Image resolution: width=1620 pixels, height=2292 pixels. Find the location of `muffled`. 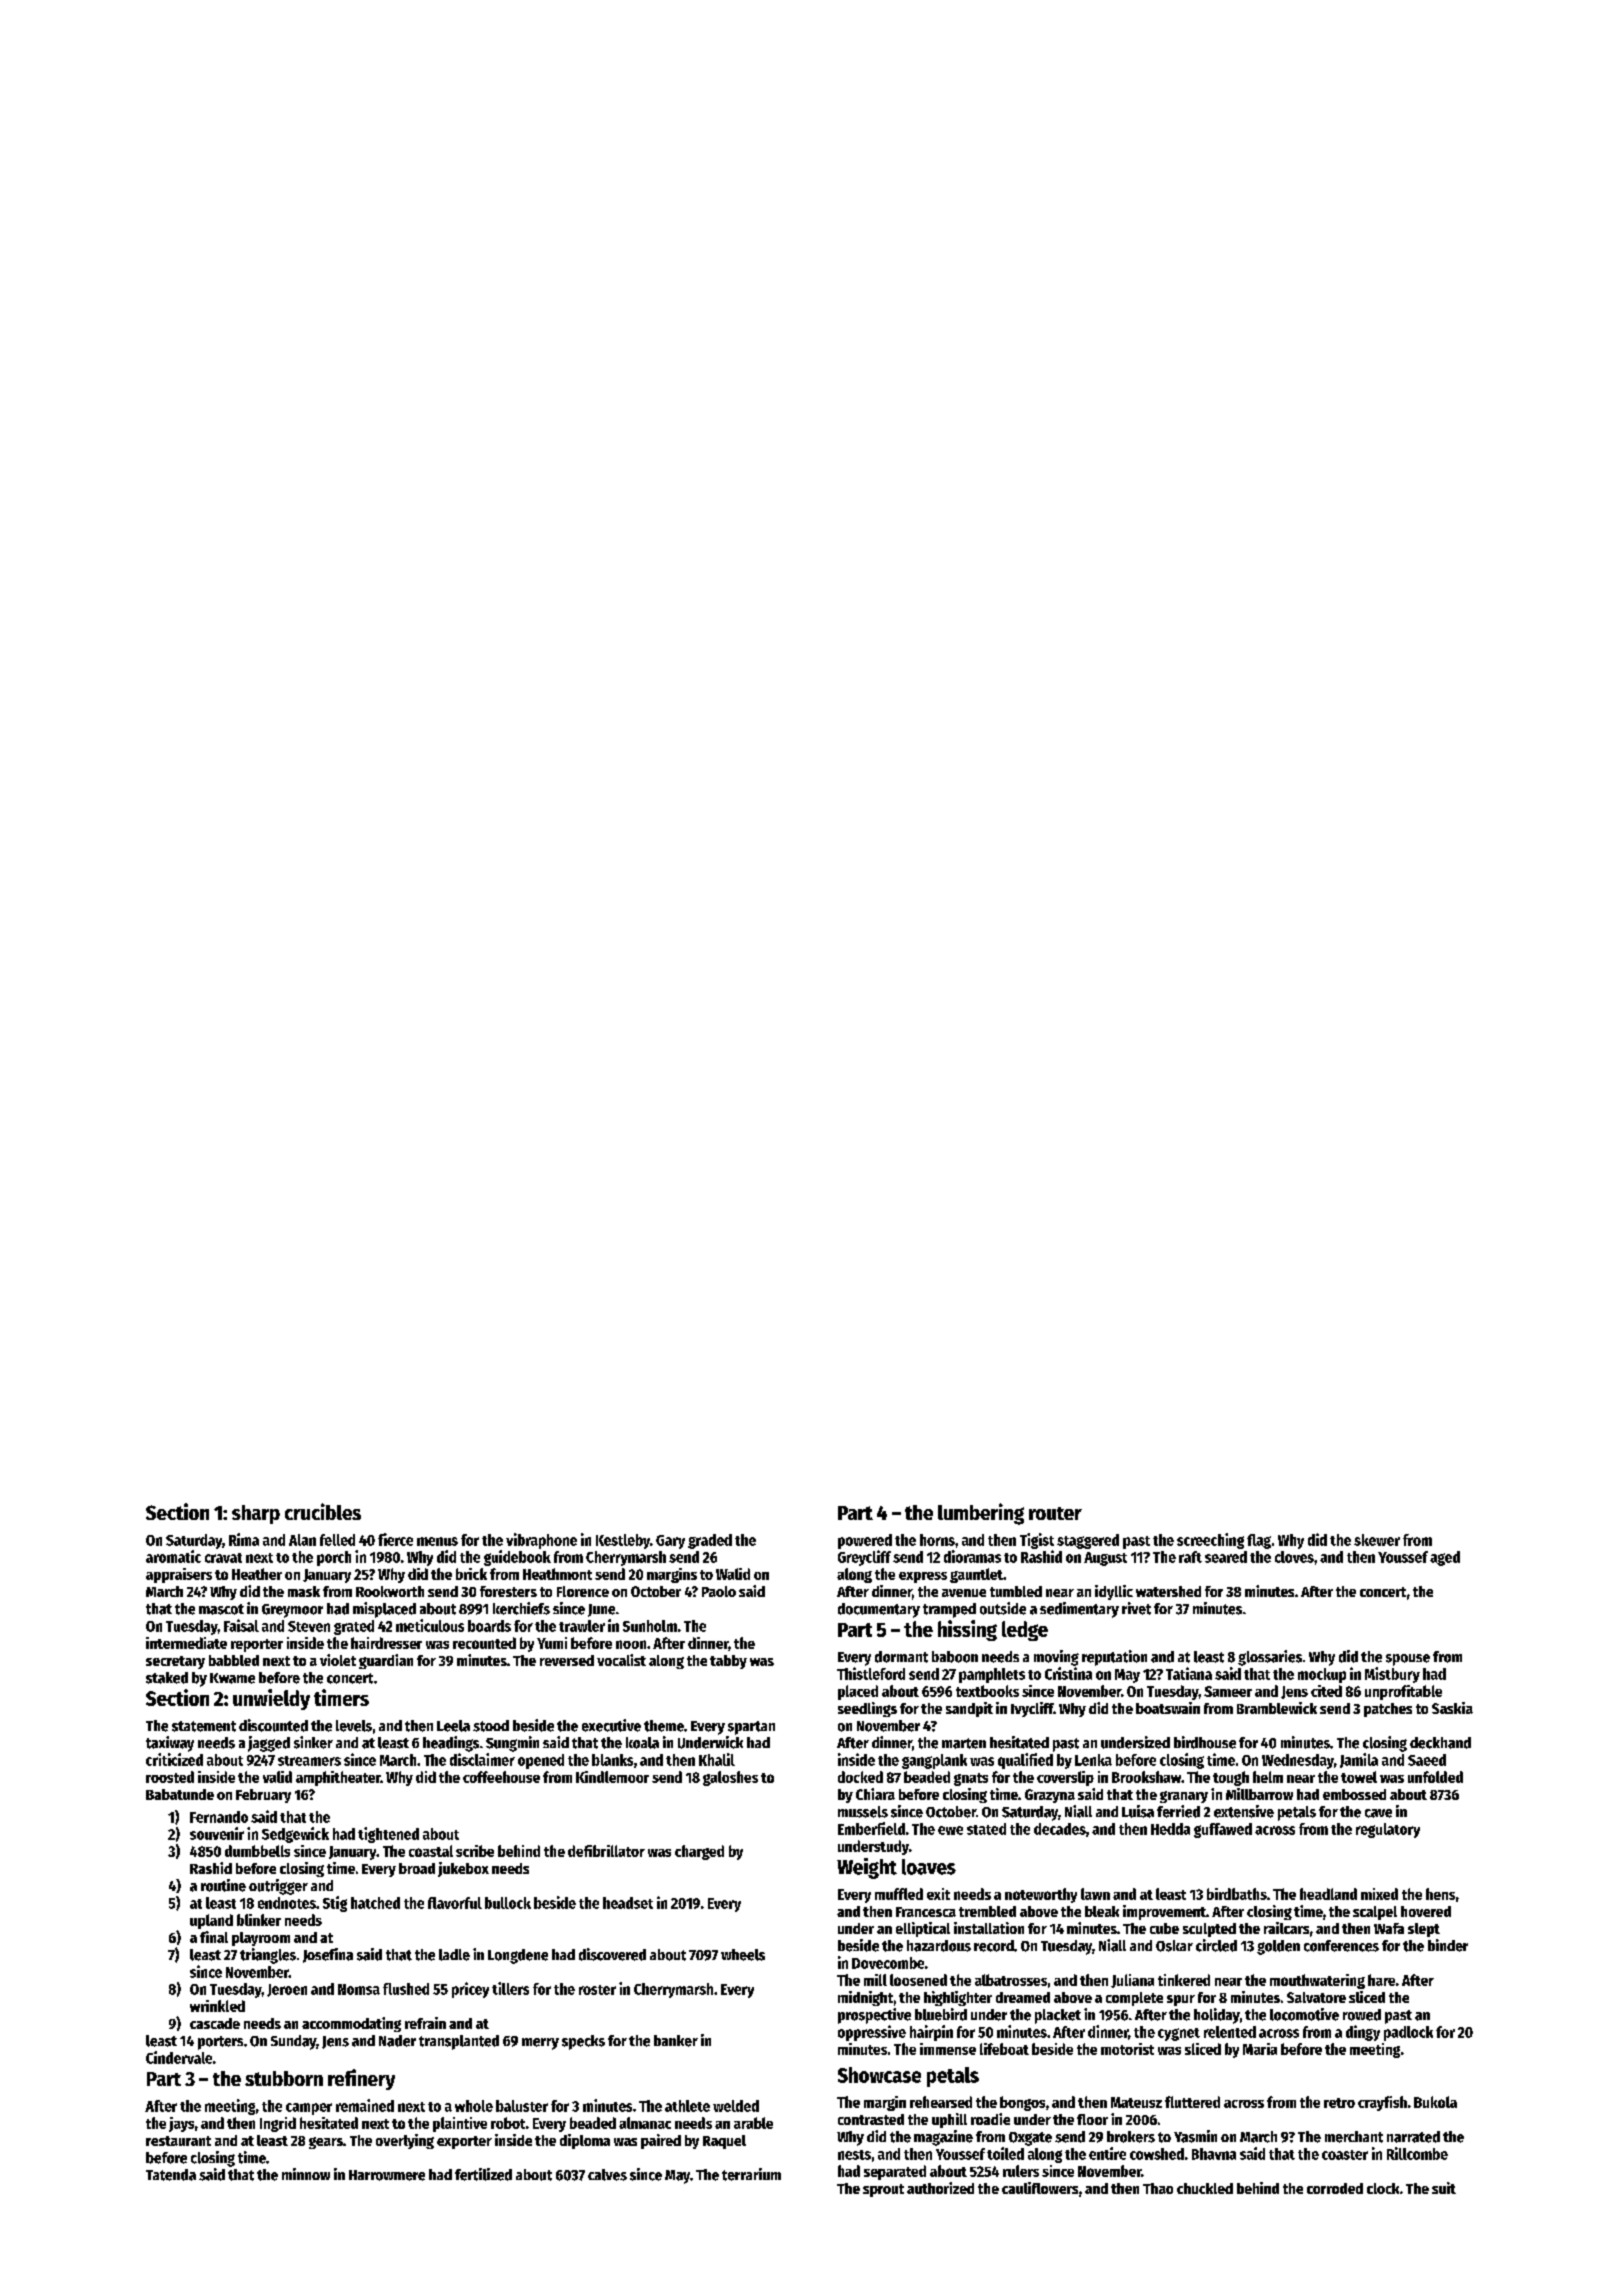

muffled is located at coordinates (899, 1894).
